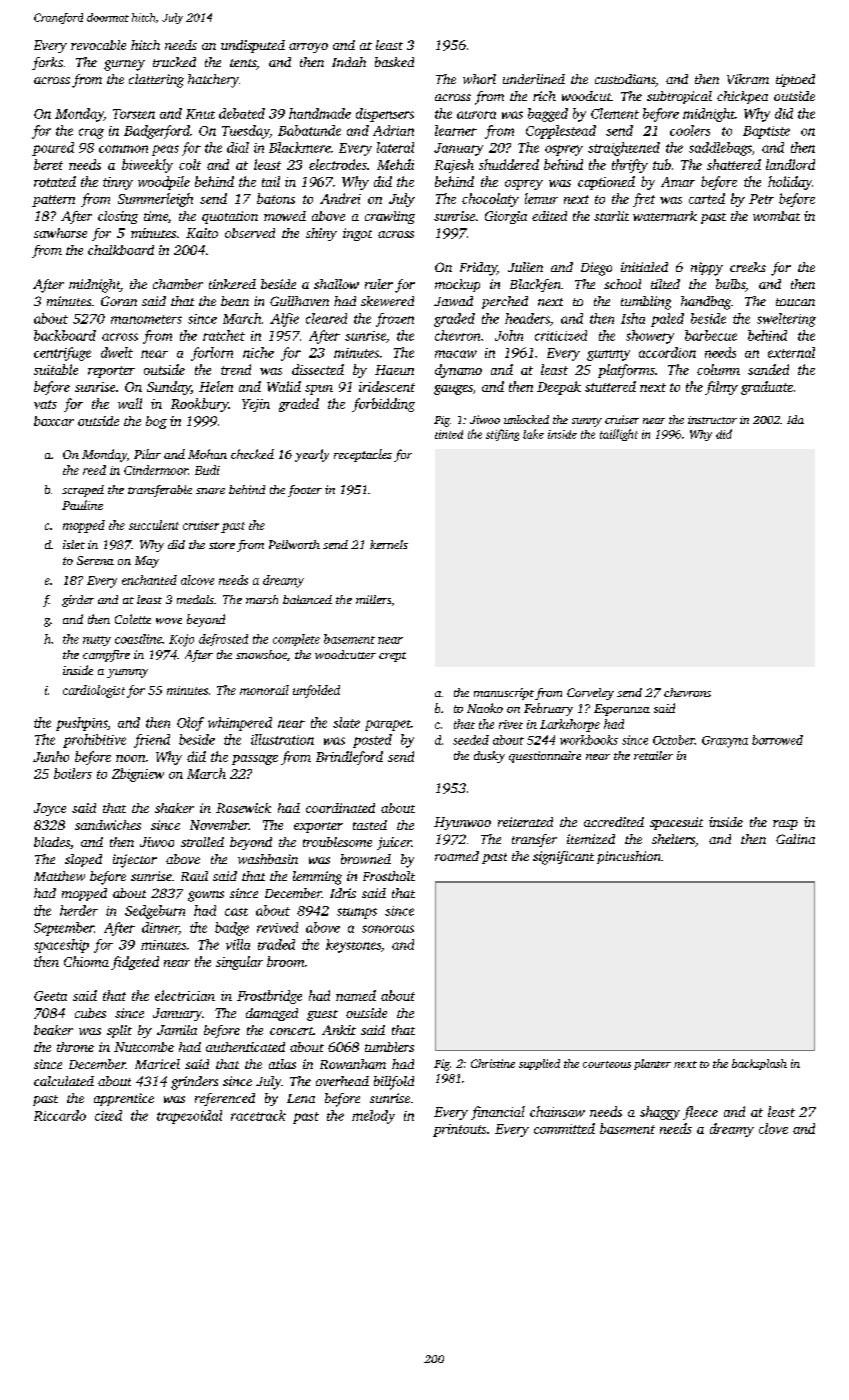 The height and width of the page is (1400, 849). What do you see at coordinates (236, 912) in the page?
I see `cast` at bounding box center [236, 912].
